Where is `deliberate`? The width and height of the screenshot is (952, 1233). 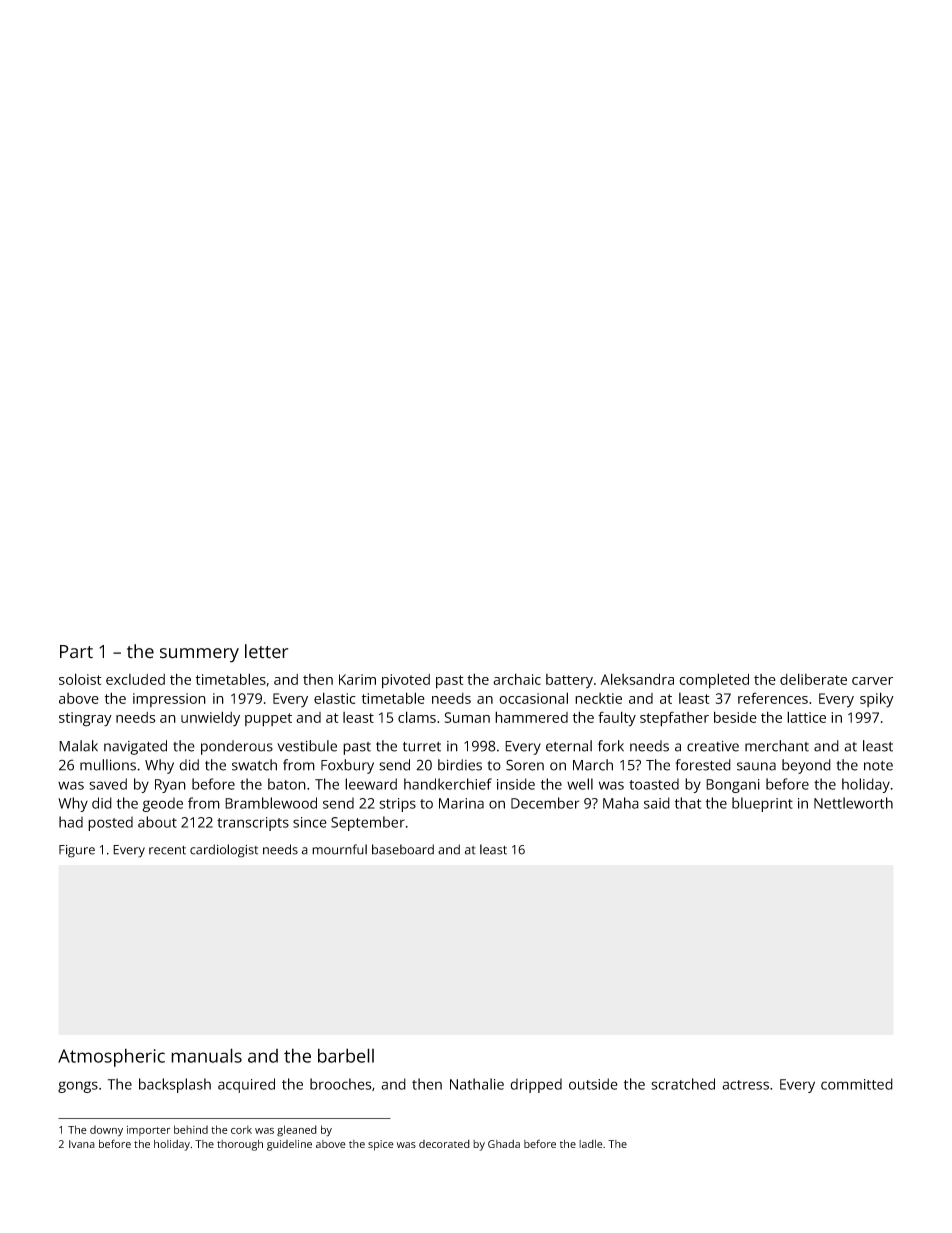 deliberate is located at coordinates (813, 679).
